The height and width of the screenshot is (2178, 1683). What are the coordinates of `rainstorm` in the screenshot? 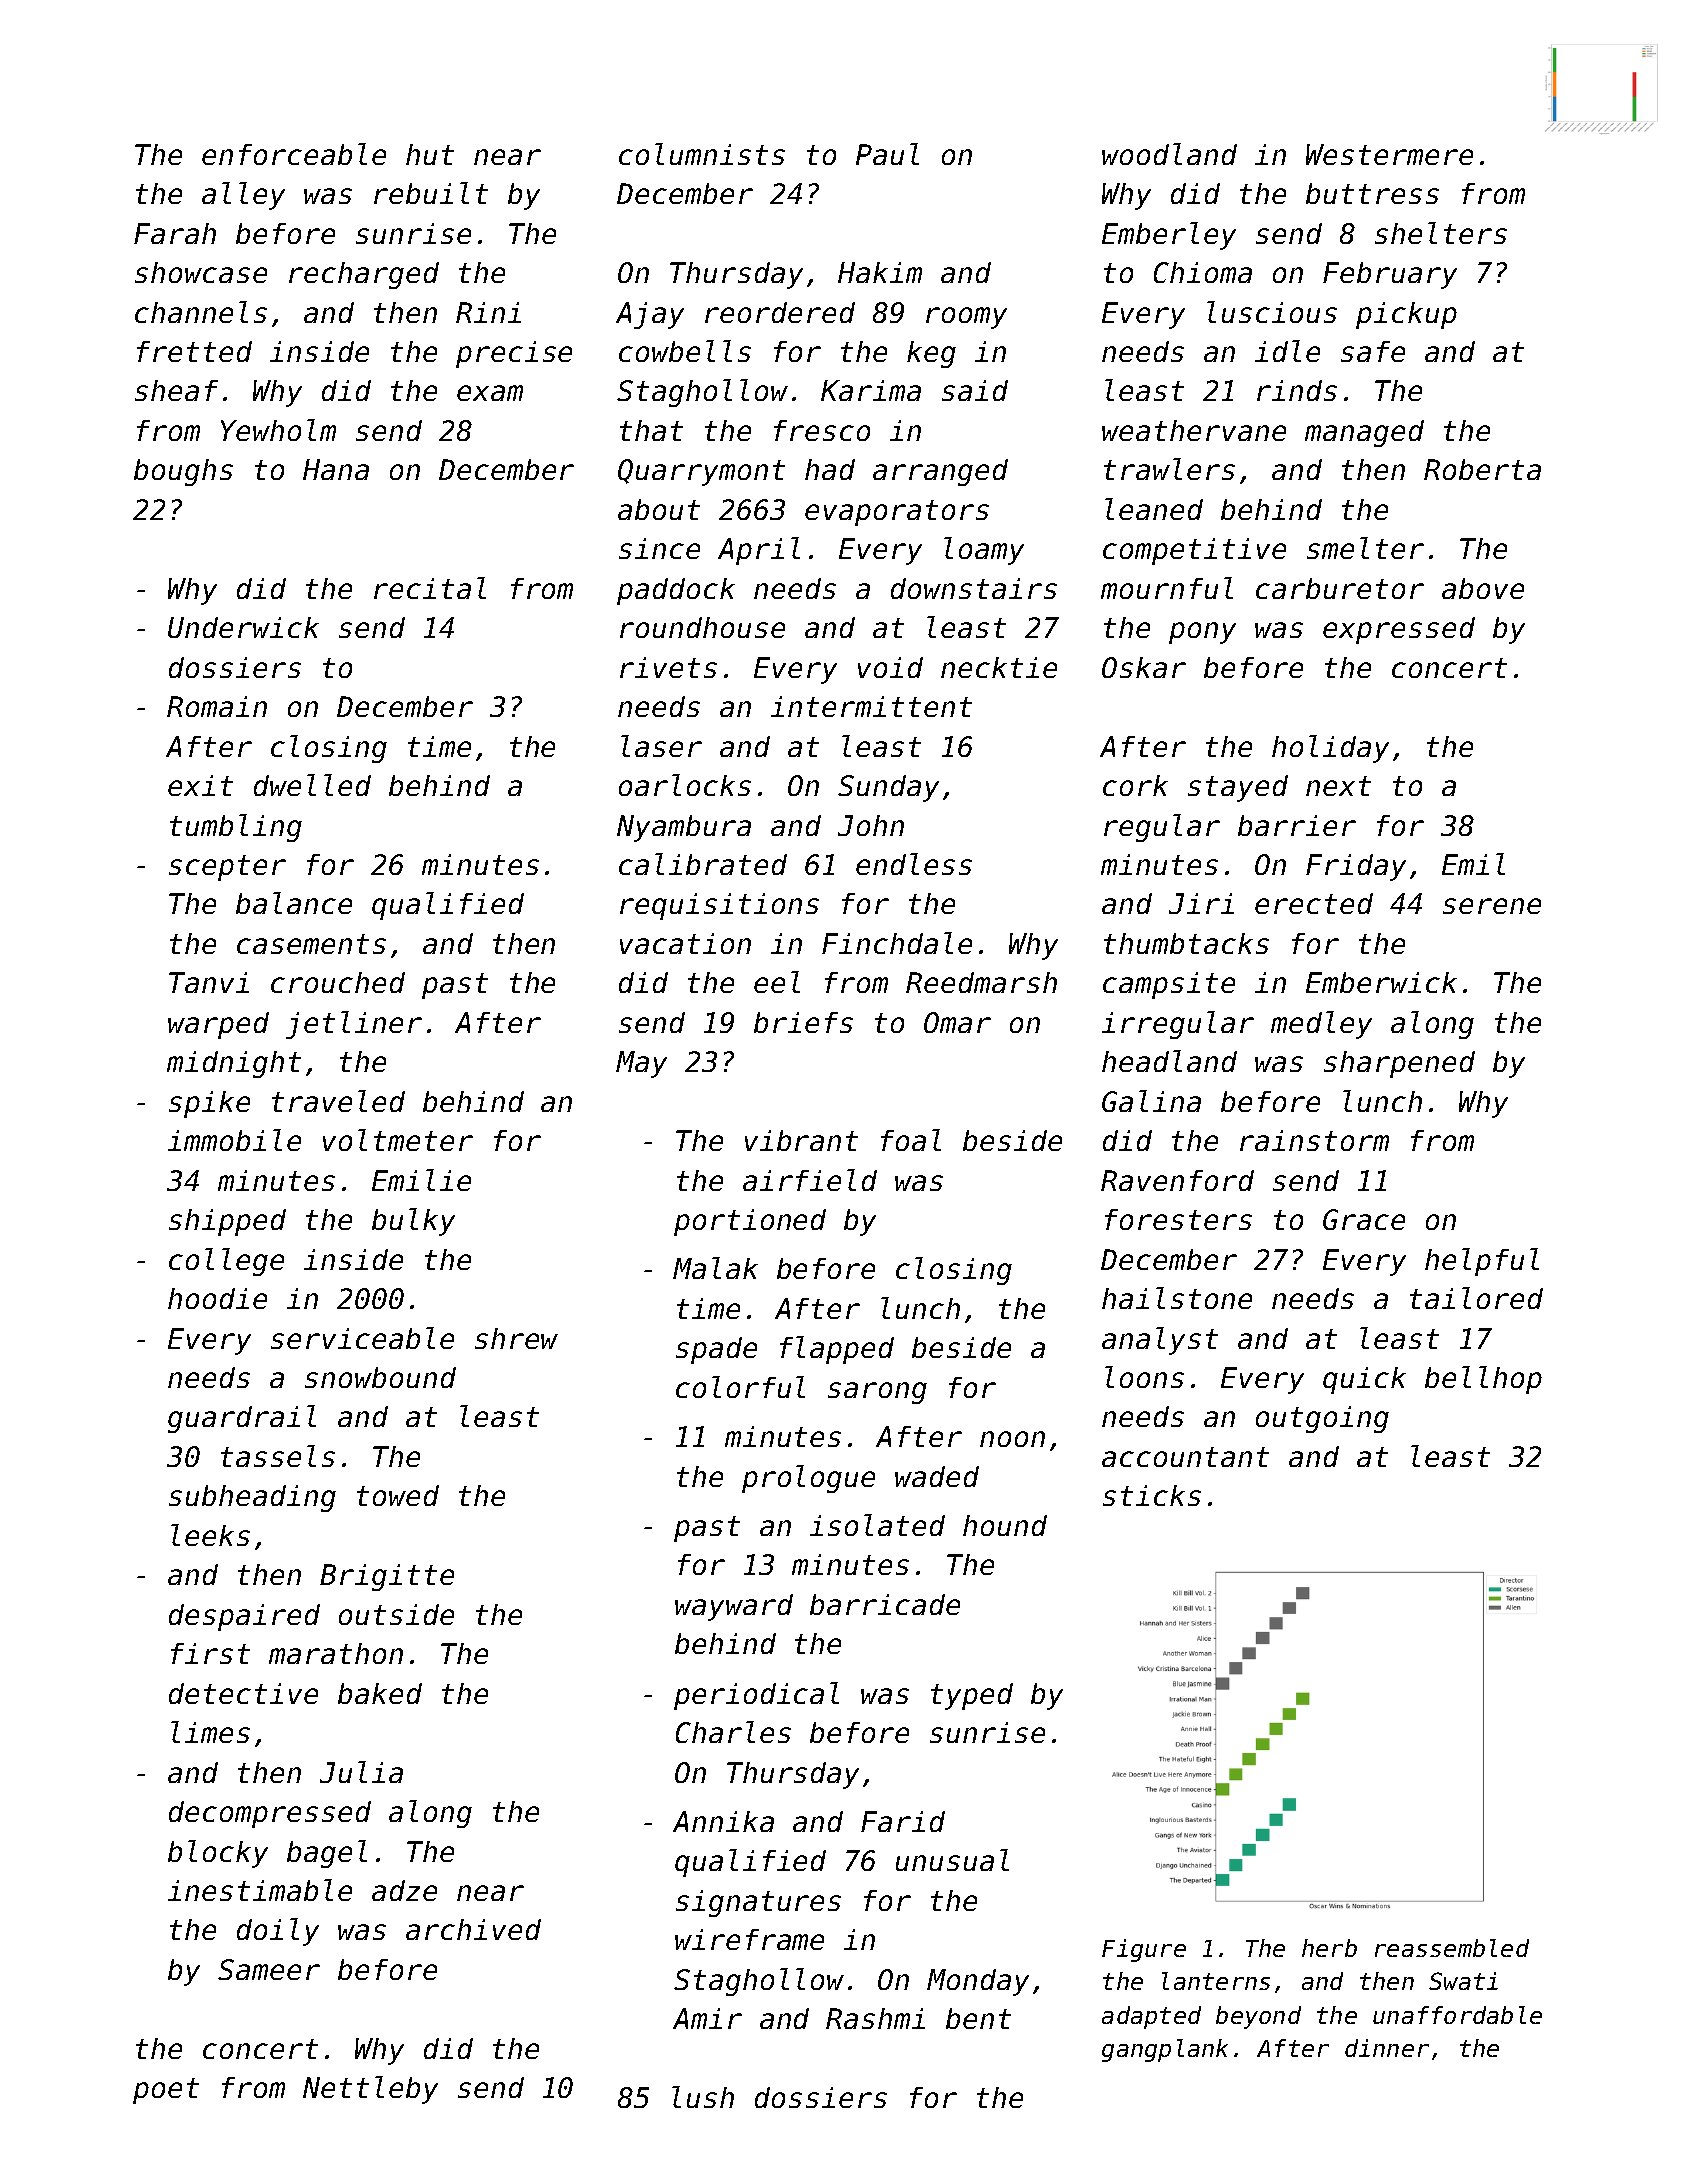 It's located at (1314, 1140).
